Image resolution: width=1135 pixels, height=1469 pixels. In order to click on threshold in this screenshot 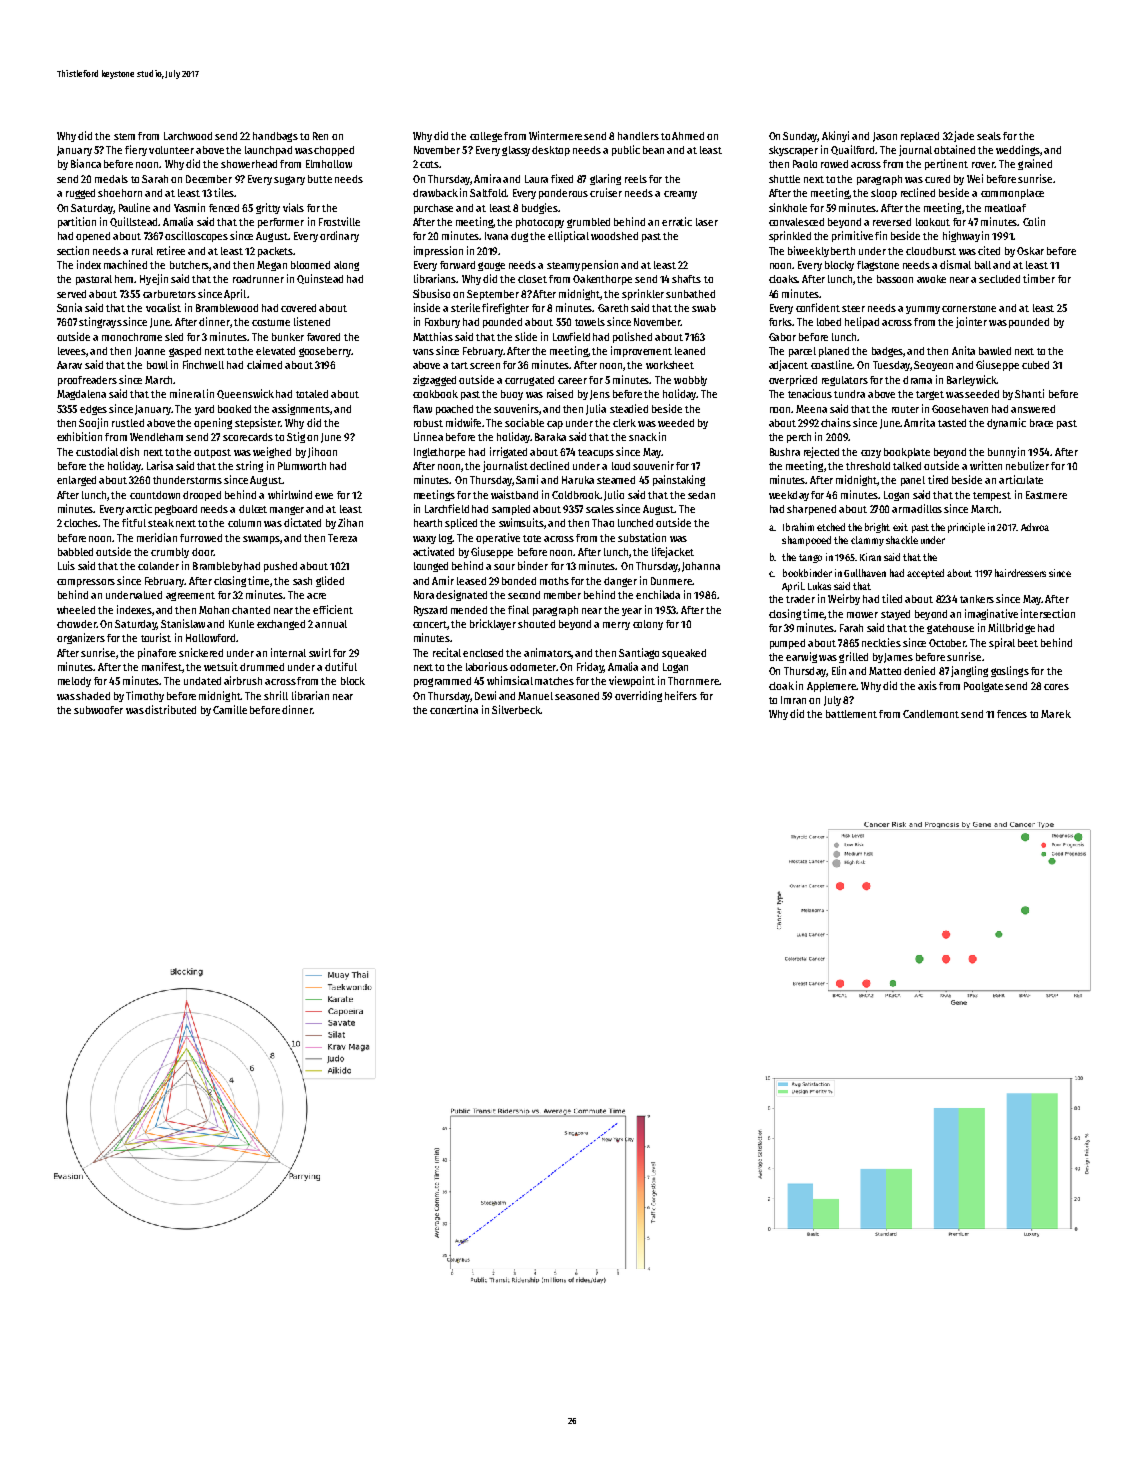, I will do `click(868, 466)`.
